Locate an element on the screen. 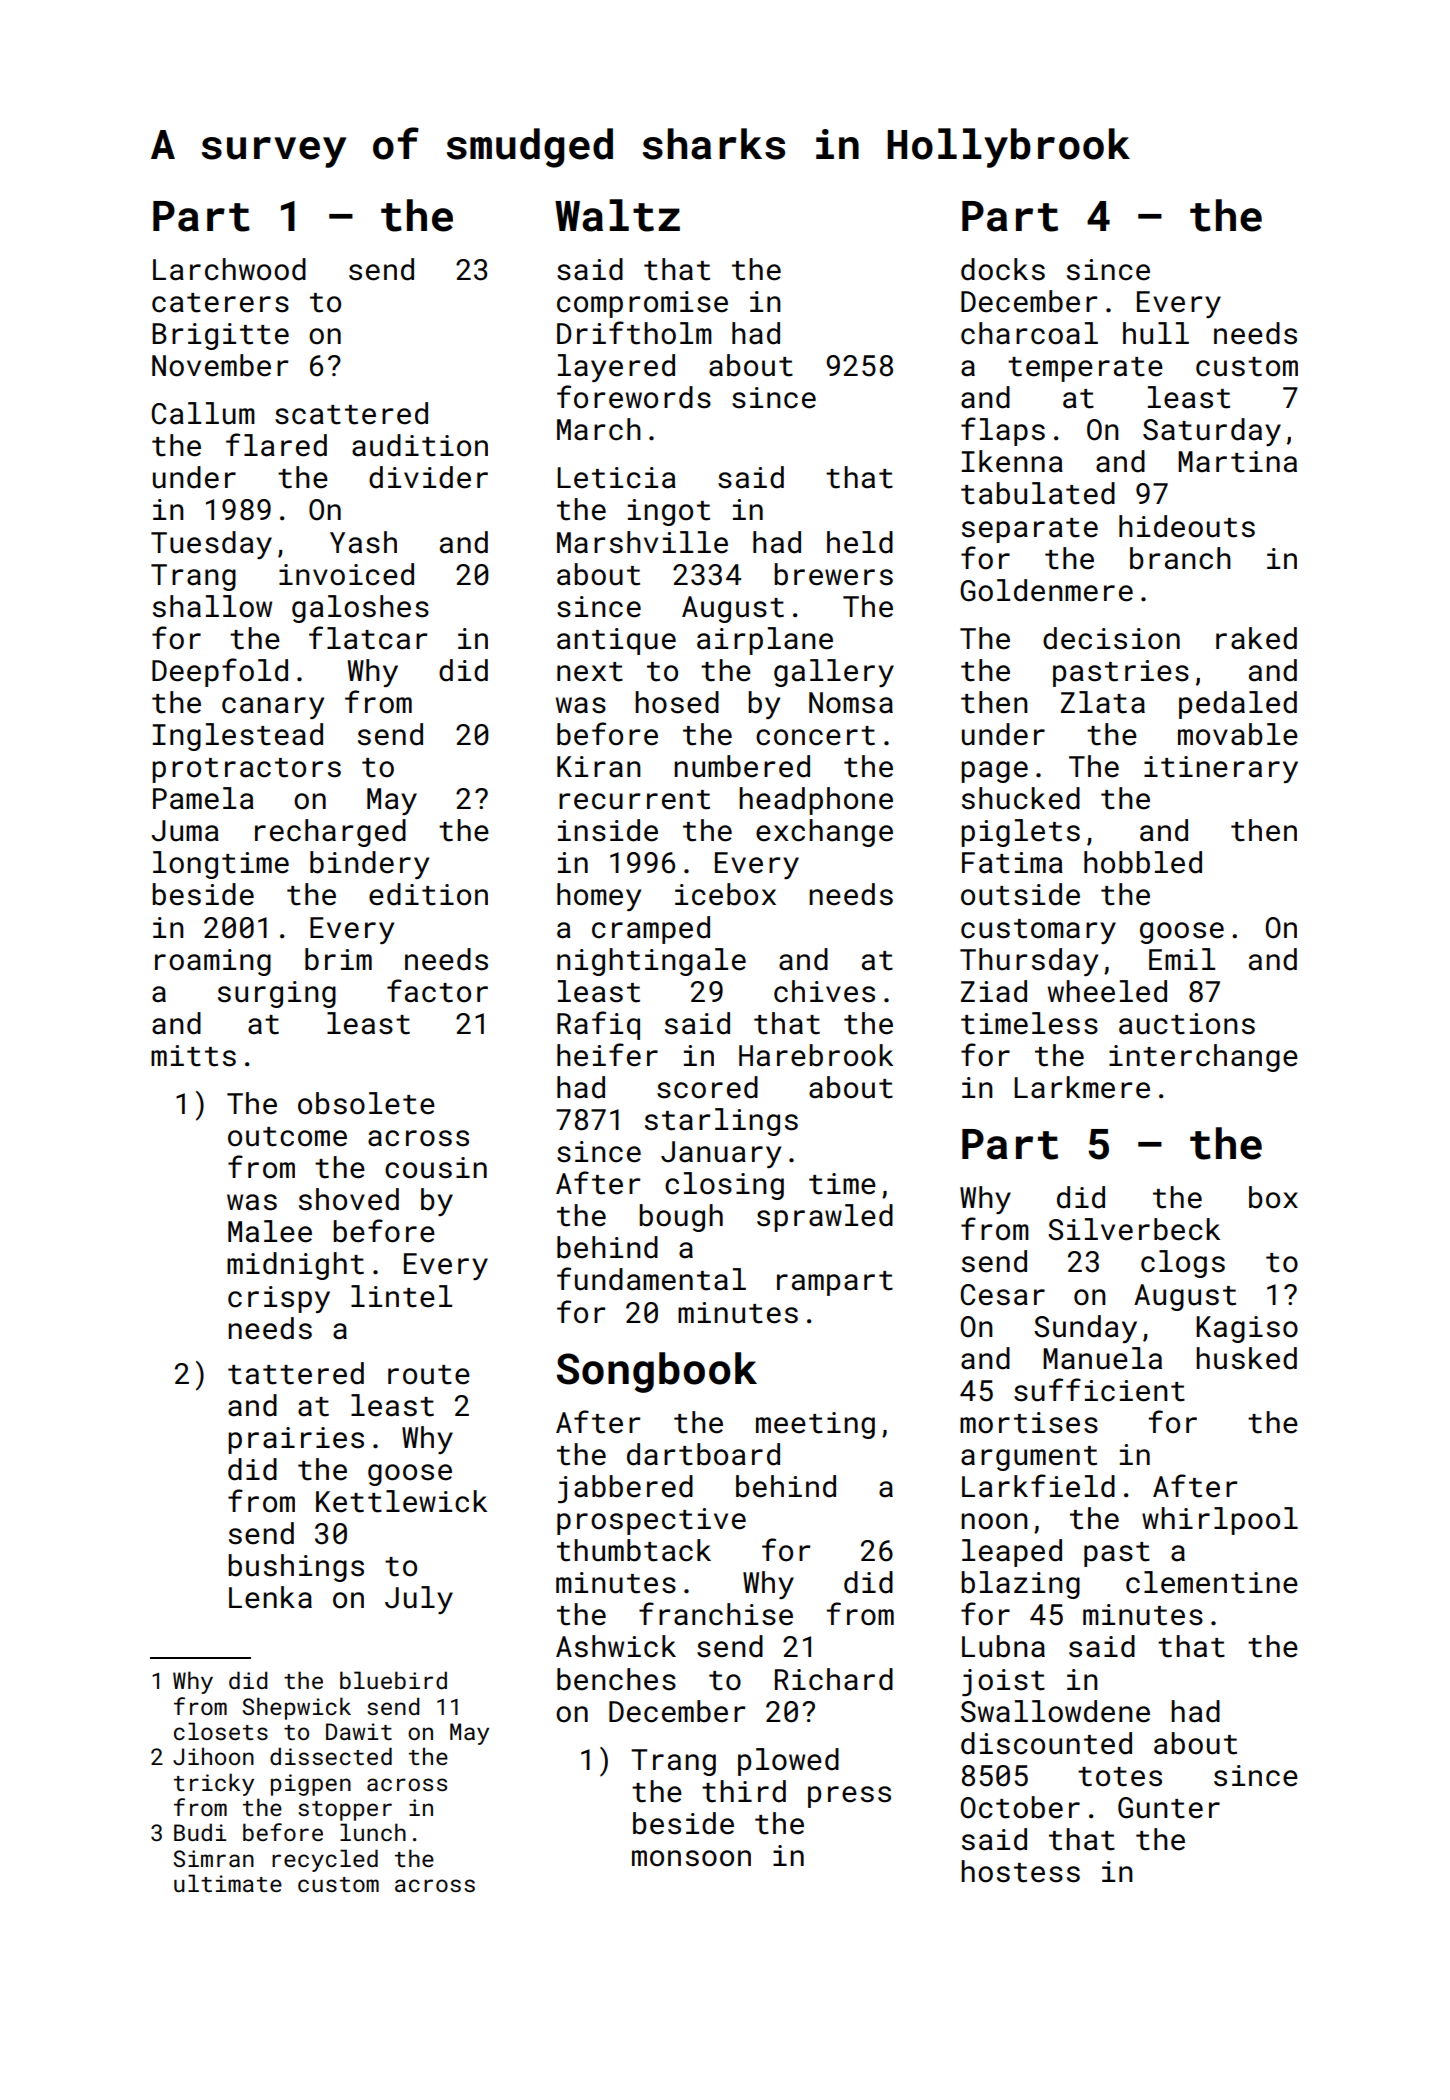 The height and width of the screenshot is (2100, 1450). route is located at coordinates (429, 1375).
